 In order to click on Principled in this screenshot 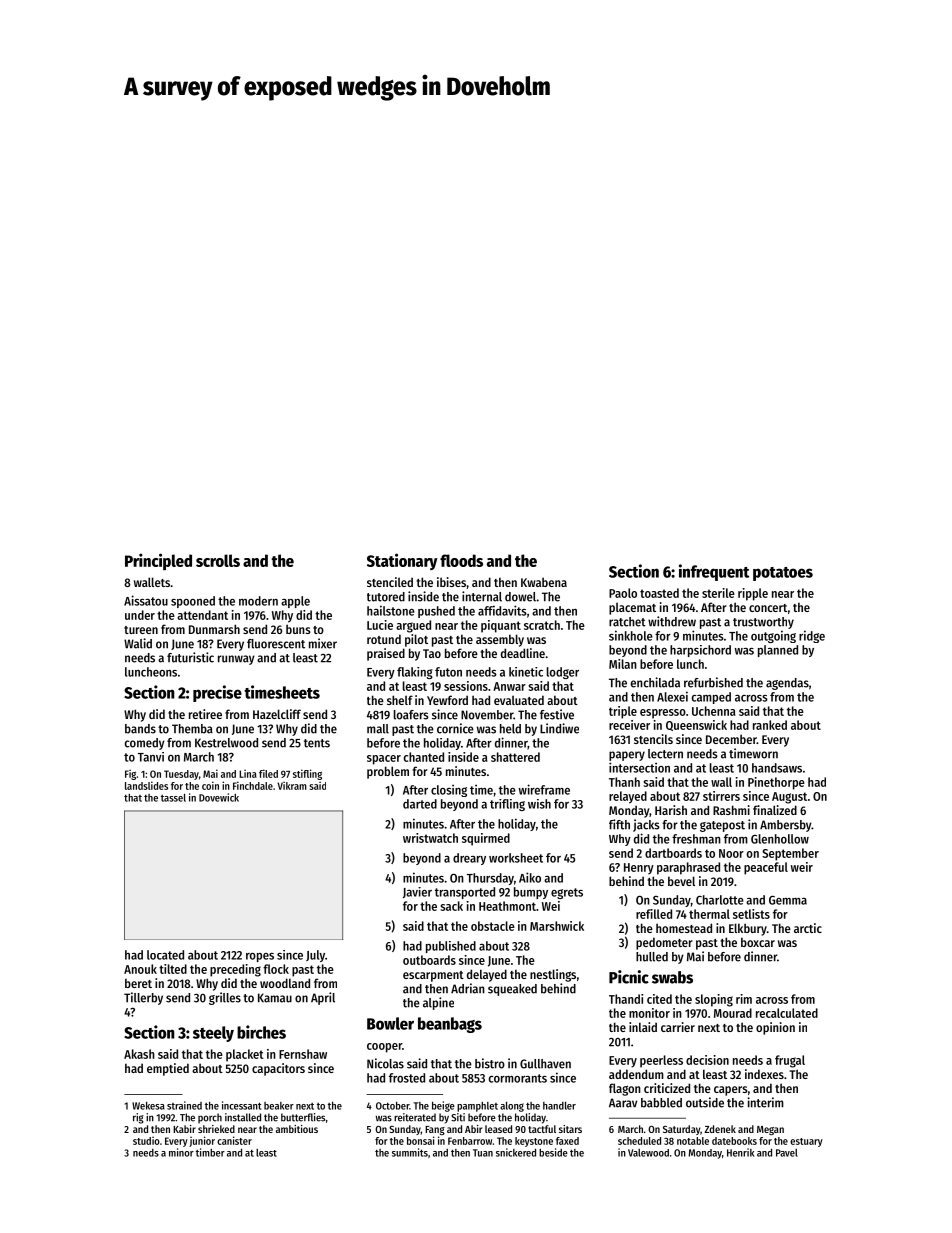, I will do `click(158, 561)`.
